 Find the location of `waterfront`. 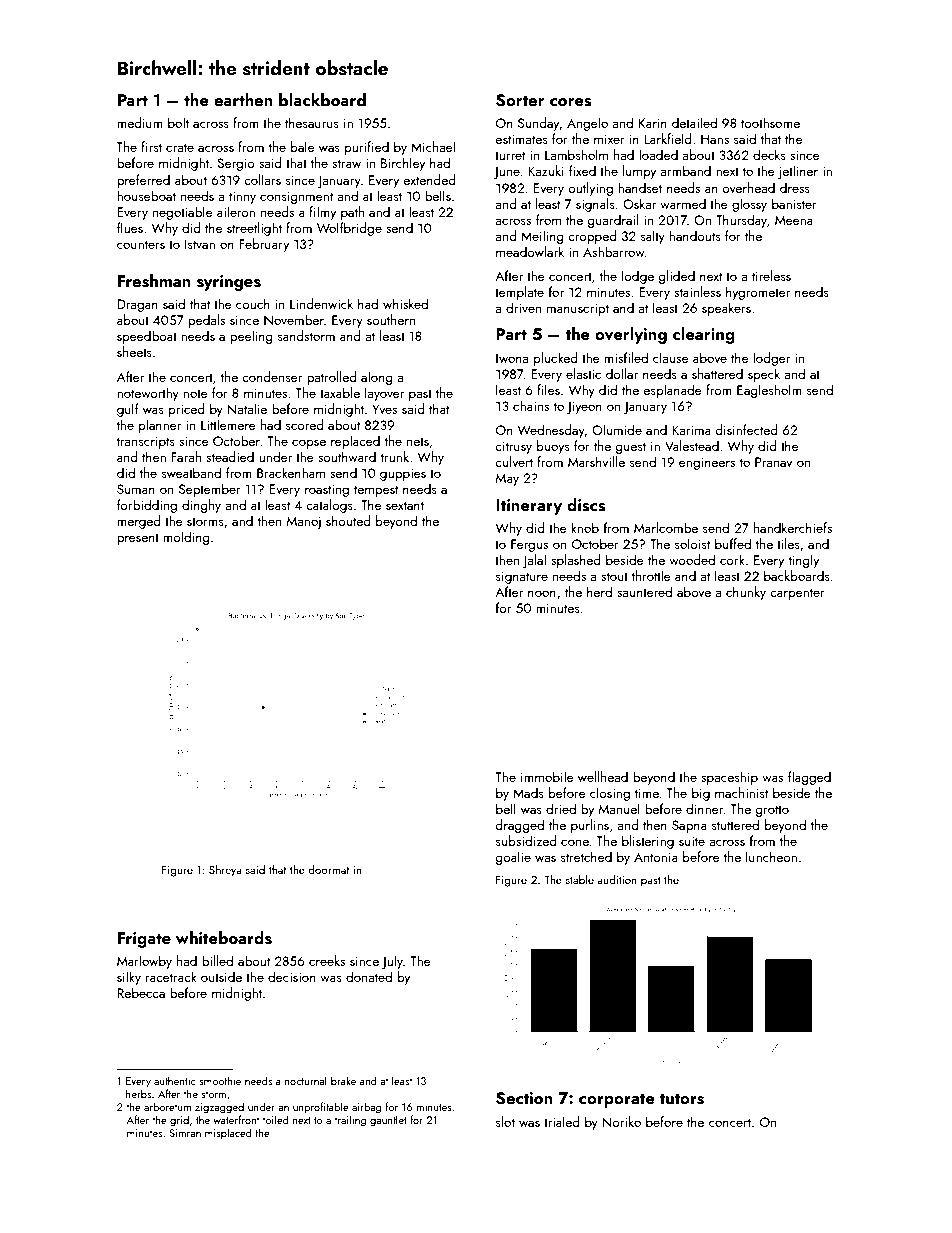

waterfront is located at coordinates (236, 1119).
